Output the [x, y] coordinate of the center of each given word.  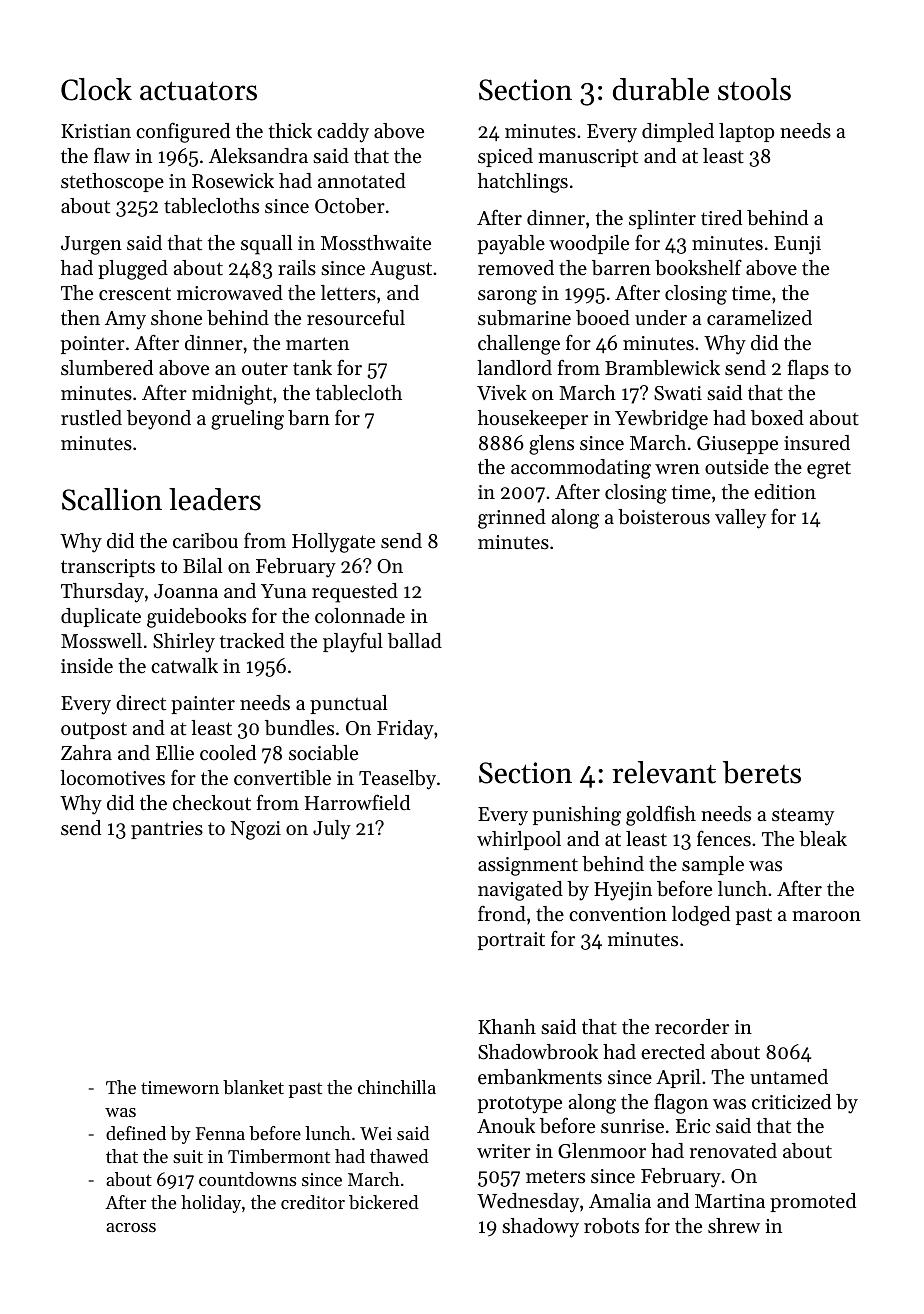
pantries [167, 830]
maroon [826, 916]
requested [355, 593]
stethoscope [112, 182]
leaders [215, 499]
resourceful [356, 317]
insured [817, 443]
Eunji [797, 245]
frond [502, 913]
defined [136, 1133]
